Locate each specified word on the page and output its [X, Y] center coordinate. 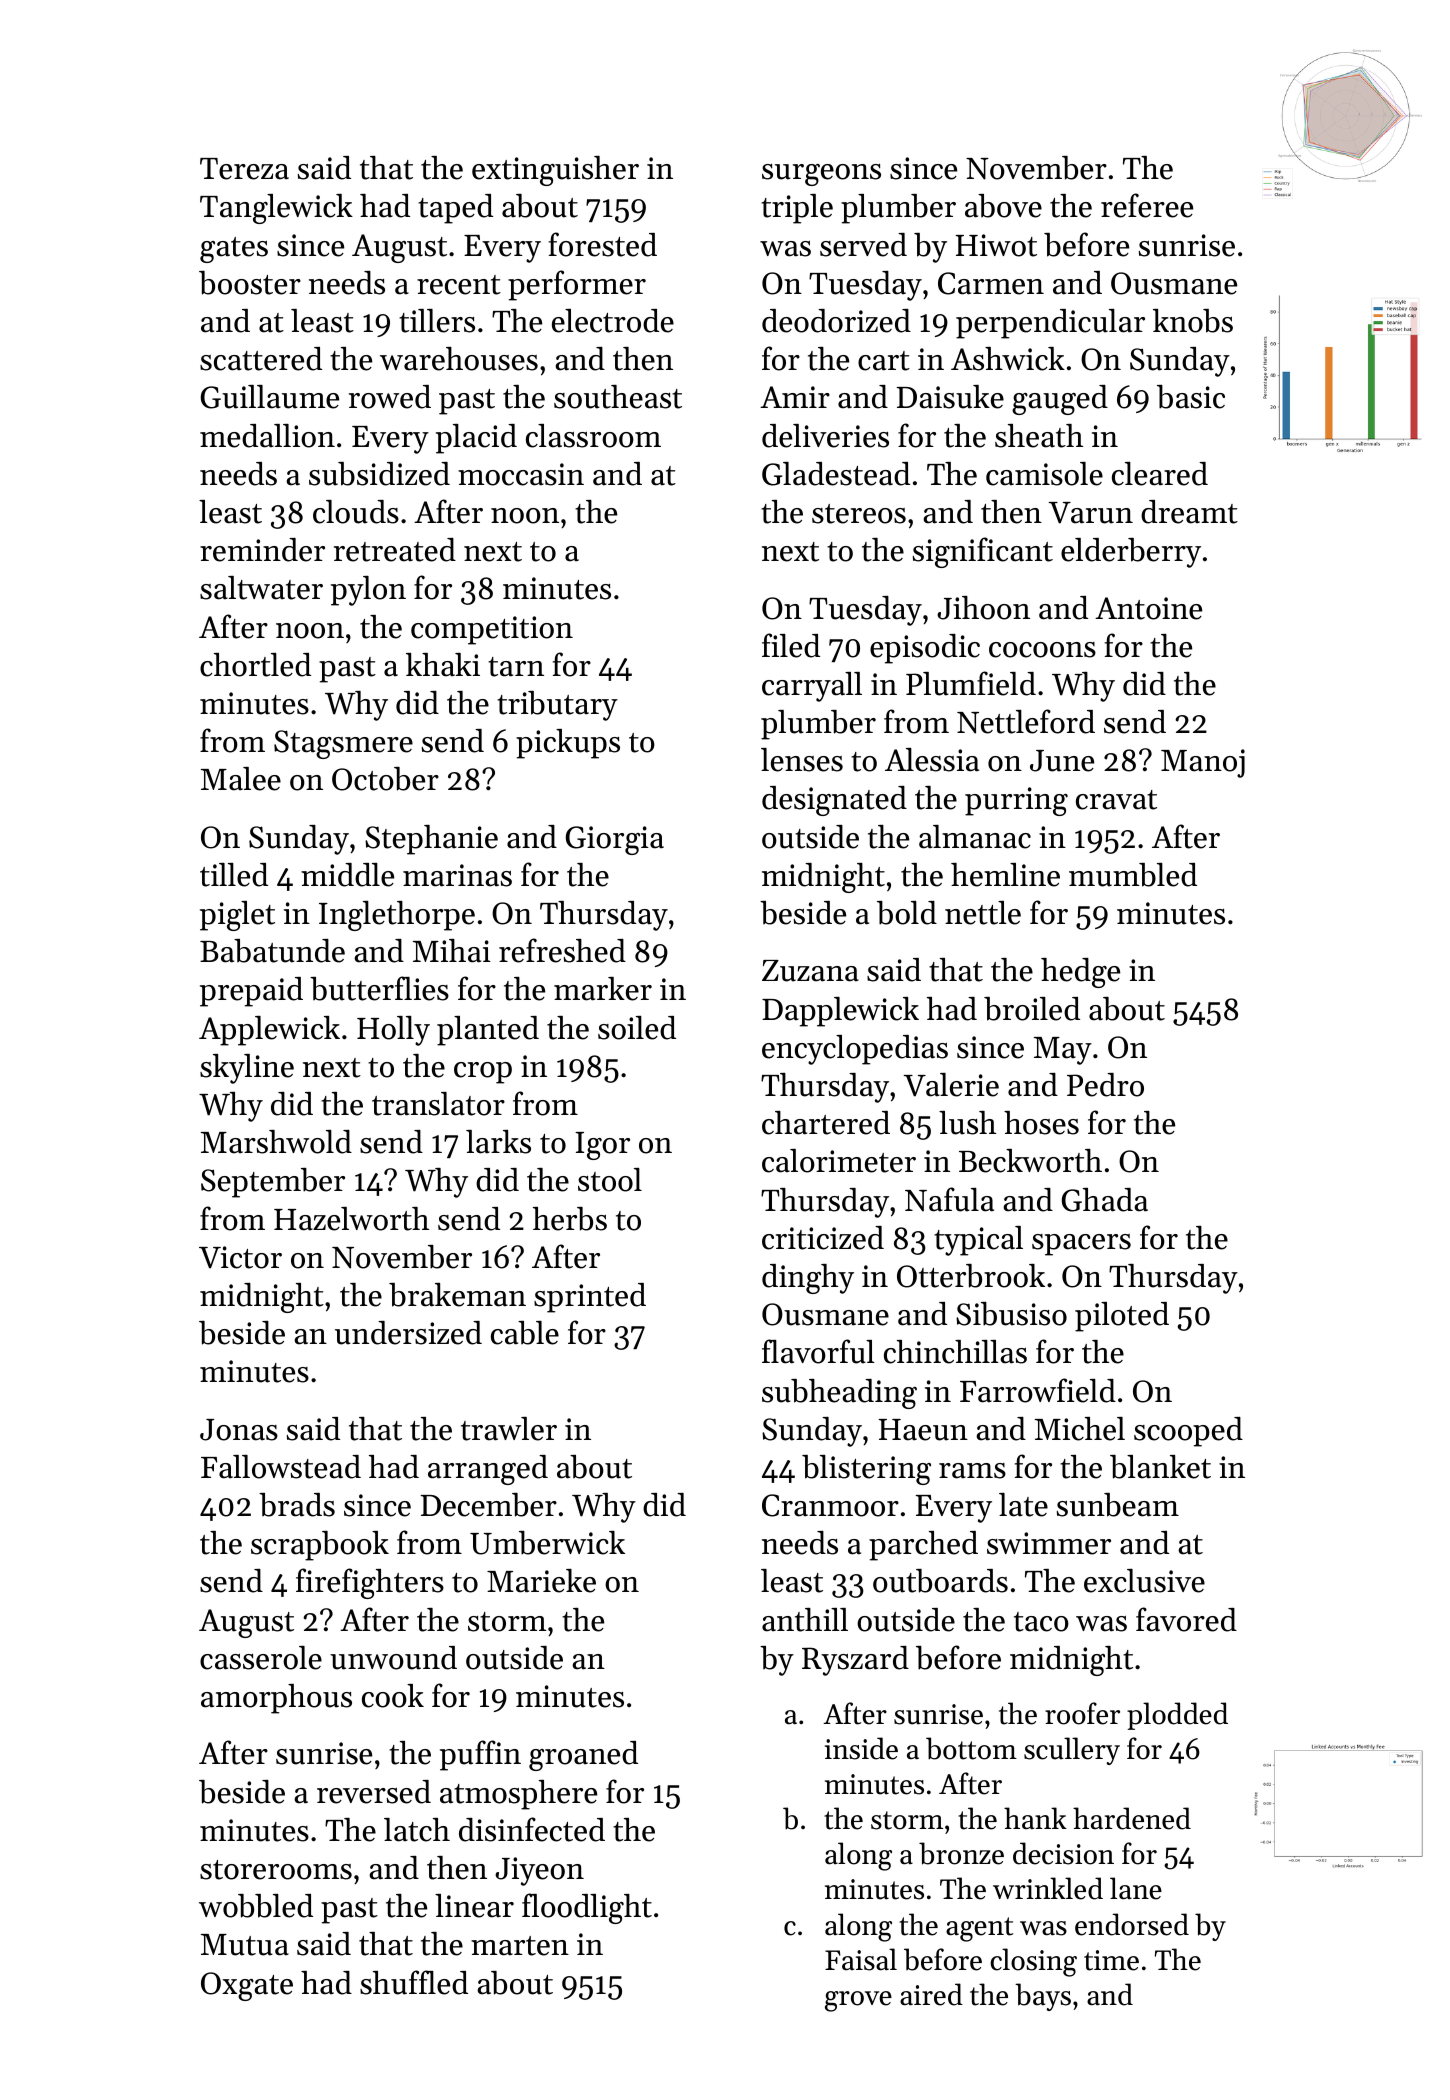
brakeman [457, 1295]
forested [603, 244]
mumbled [1133, 875]
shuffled [414, 1982]
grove [858, 2001]
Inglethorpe [397, 916]
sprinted [590, 1298]
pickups [568, 744]
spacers [1081, 1245]
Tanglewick [276, 209]
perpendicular [1050, 324]
